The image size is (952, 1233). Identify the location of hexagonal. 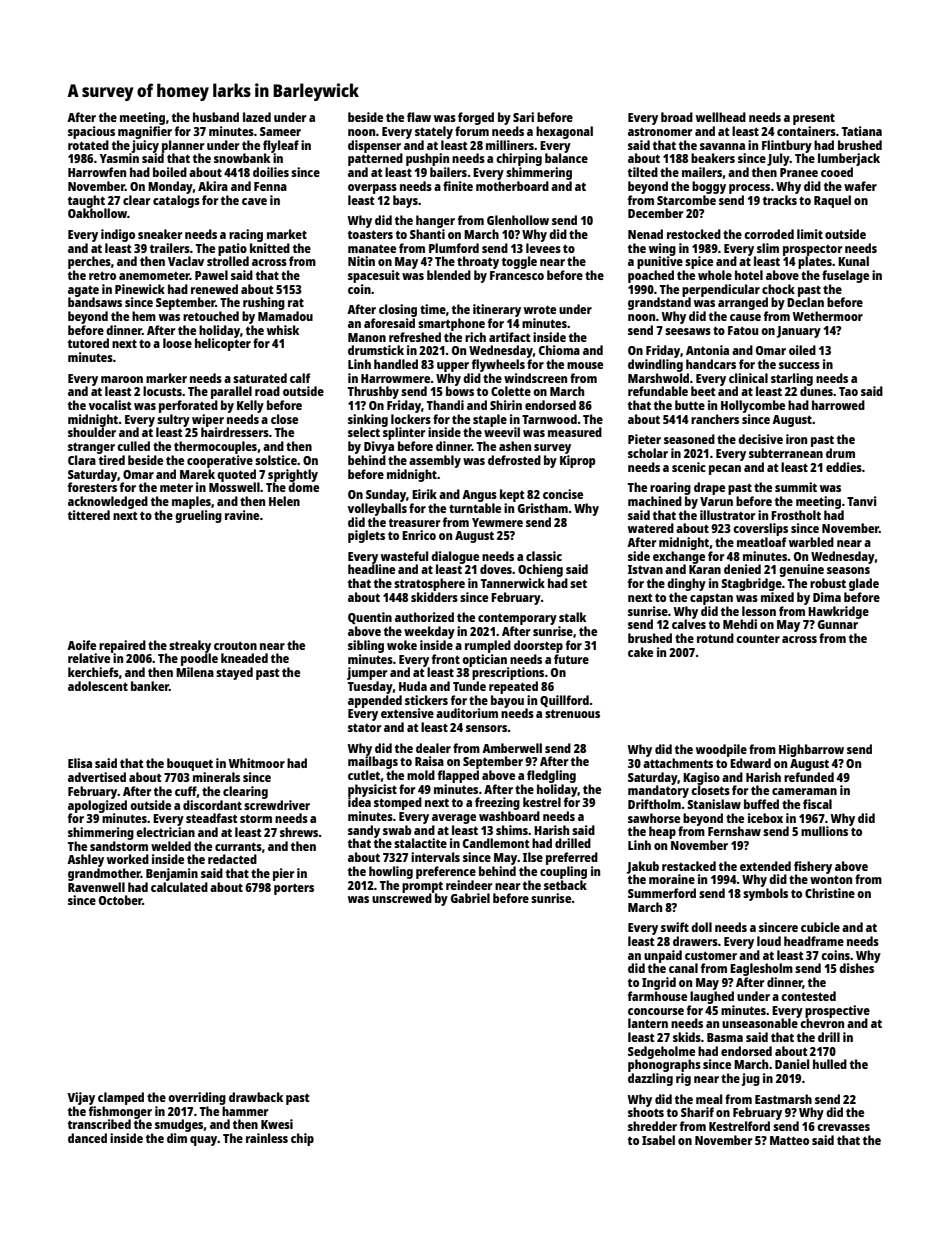
(564, 132).
